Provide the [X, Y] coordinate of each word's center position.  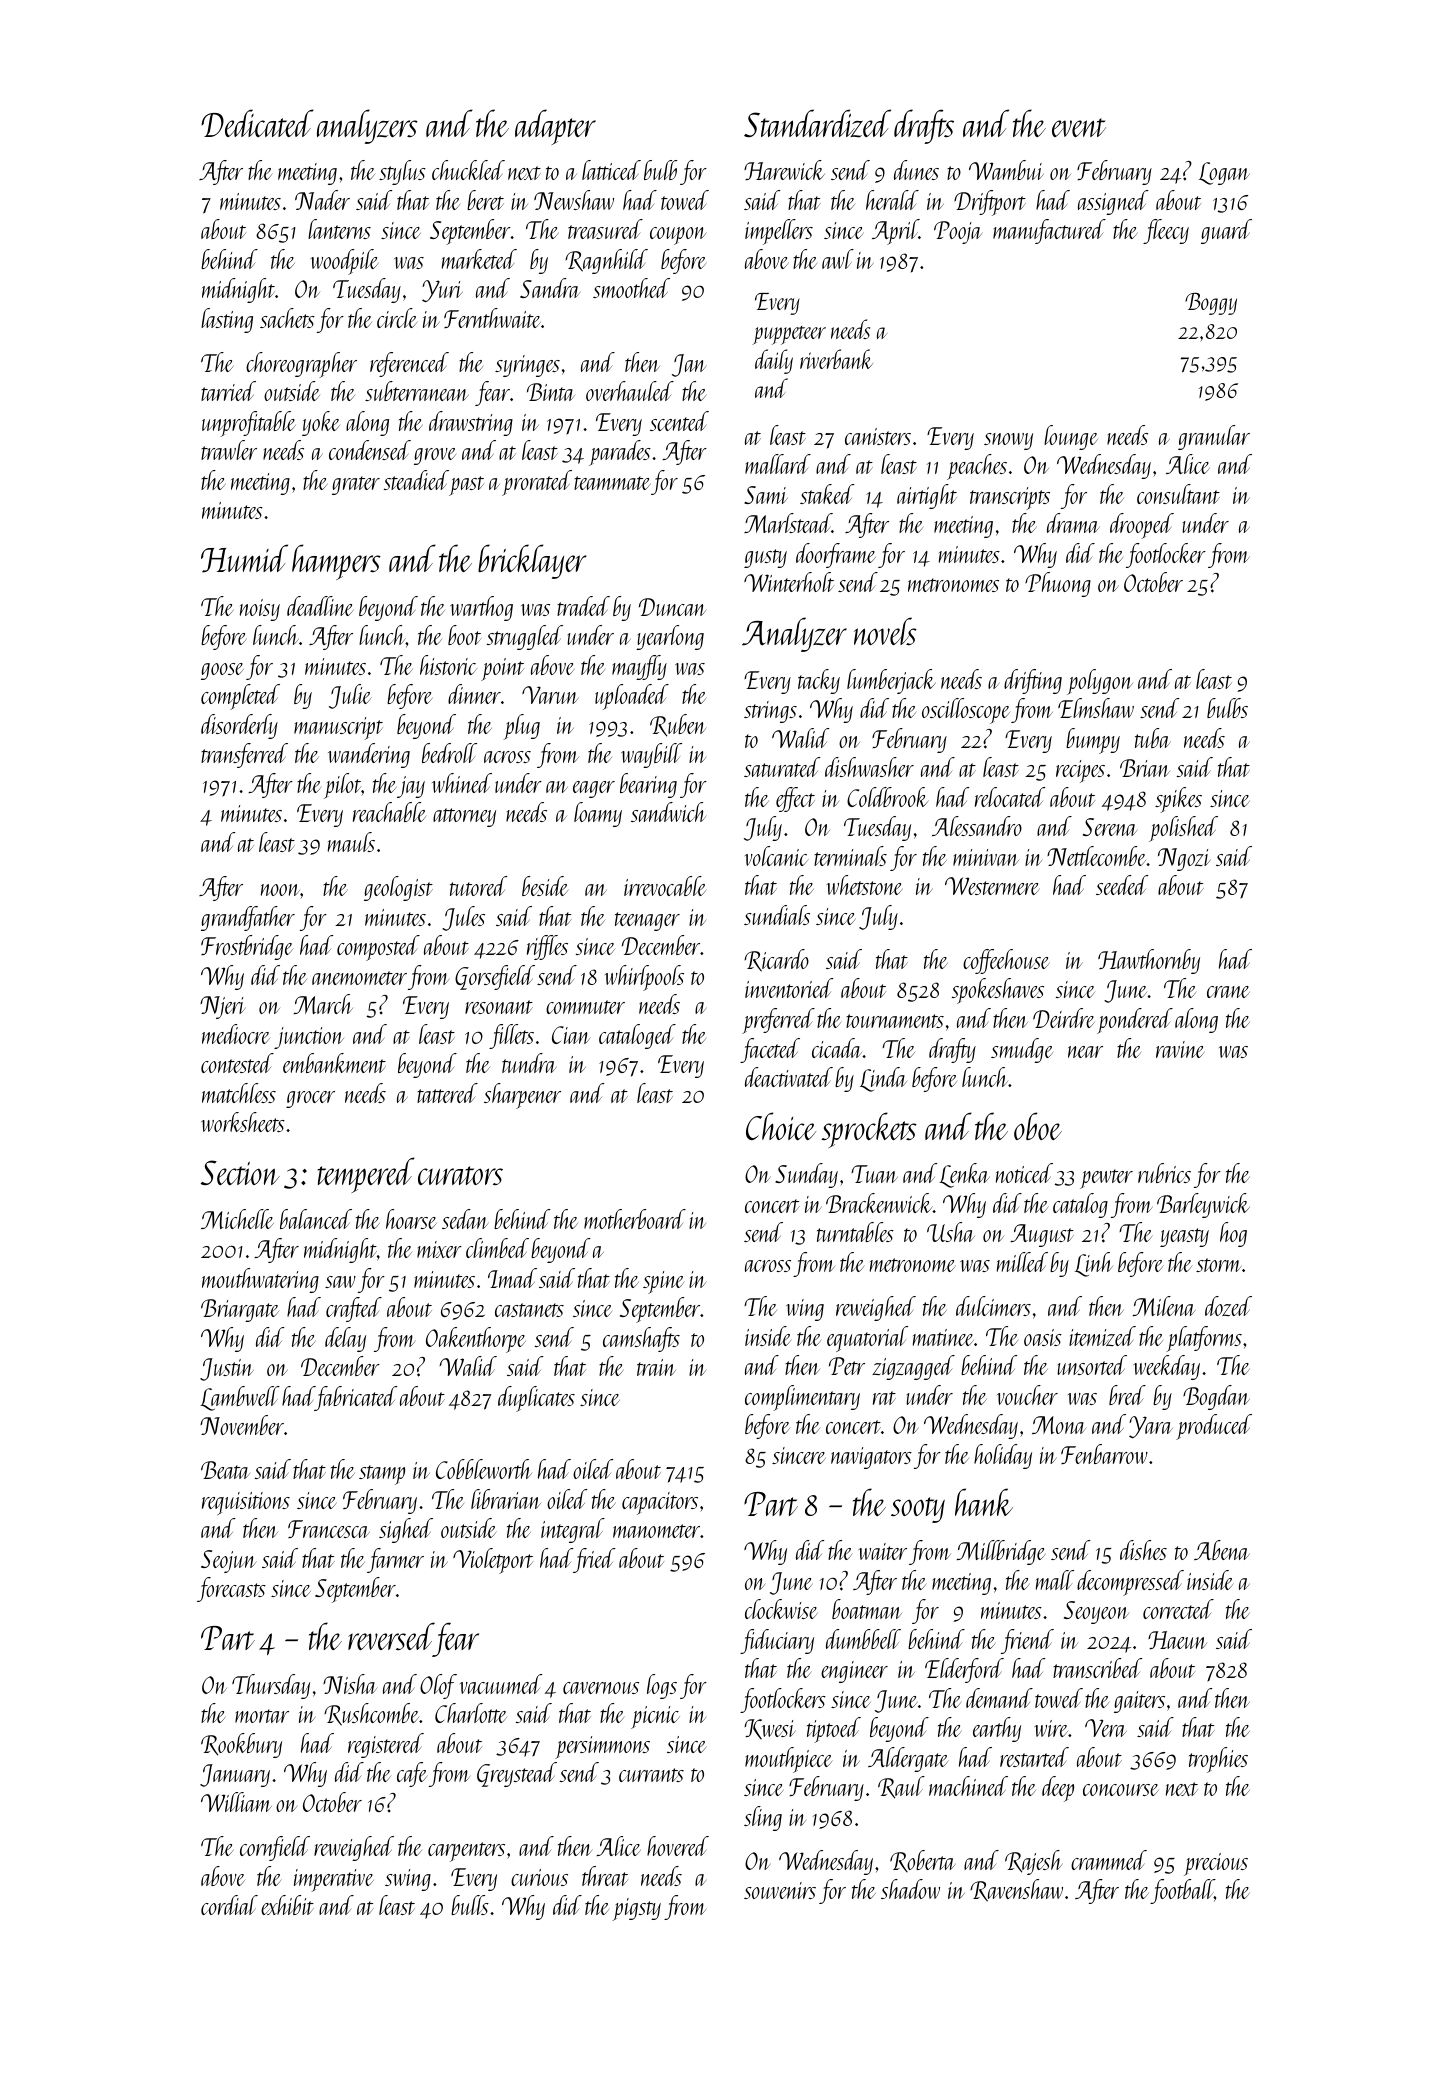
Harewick [784, 170]
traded [583, 606]
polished [1183, 829]
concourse [1121, 1790]
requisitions [246, 1503]
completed [240, 697]
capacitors [660, 1503]
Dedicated [257, 123]
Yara [1151, 1427]
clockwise [781, 1609]
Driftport [990, 203]
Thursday [271, 1686]
